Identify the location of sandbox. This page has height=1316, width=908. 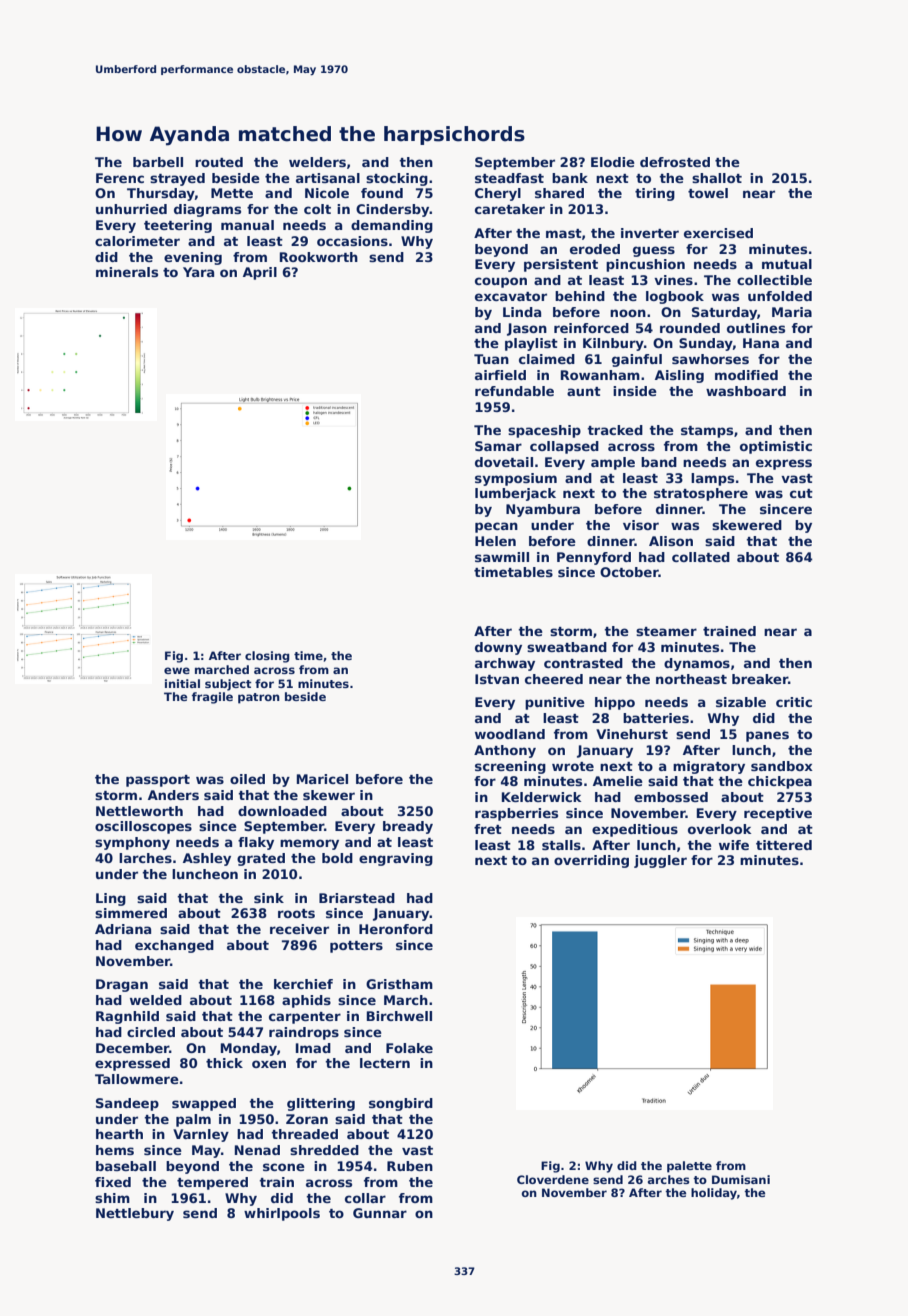
(782, 766).
